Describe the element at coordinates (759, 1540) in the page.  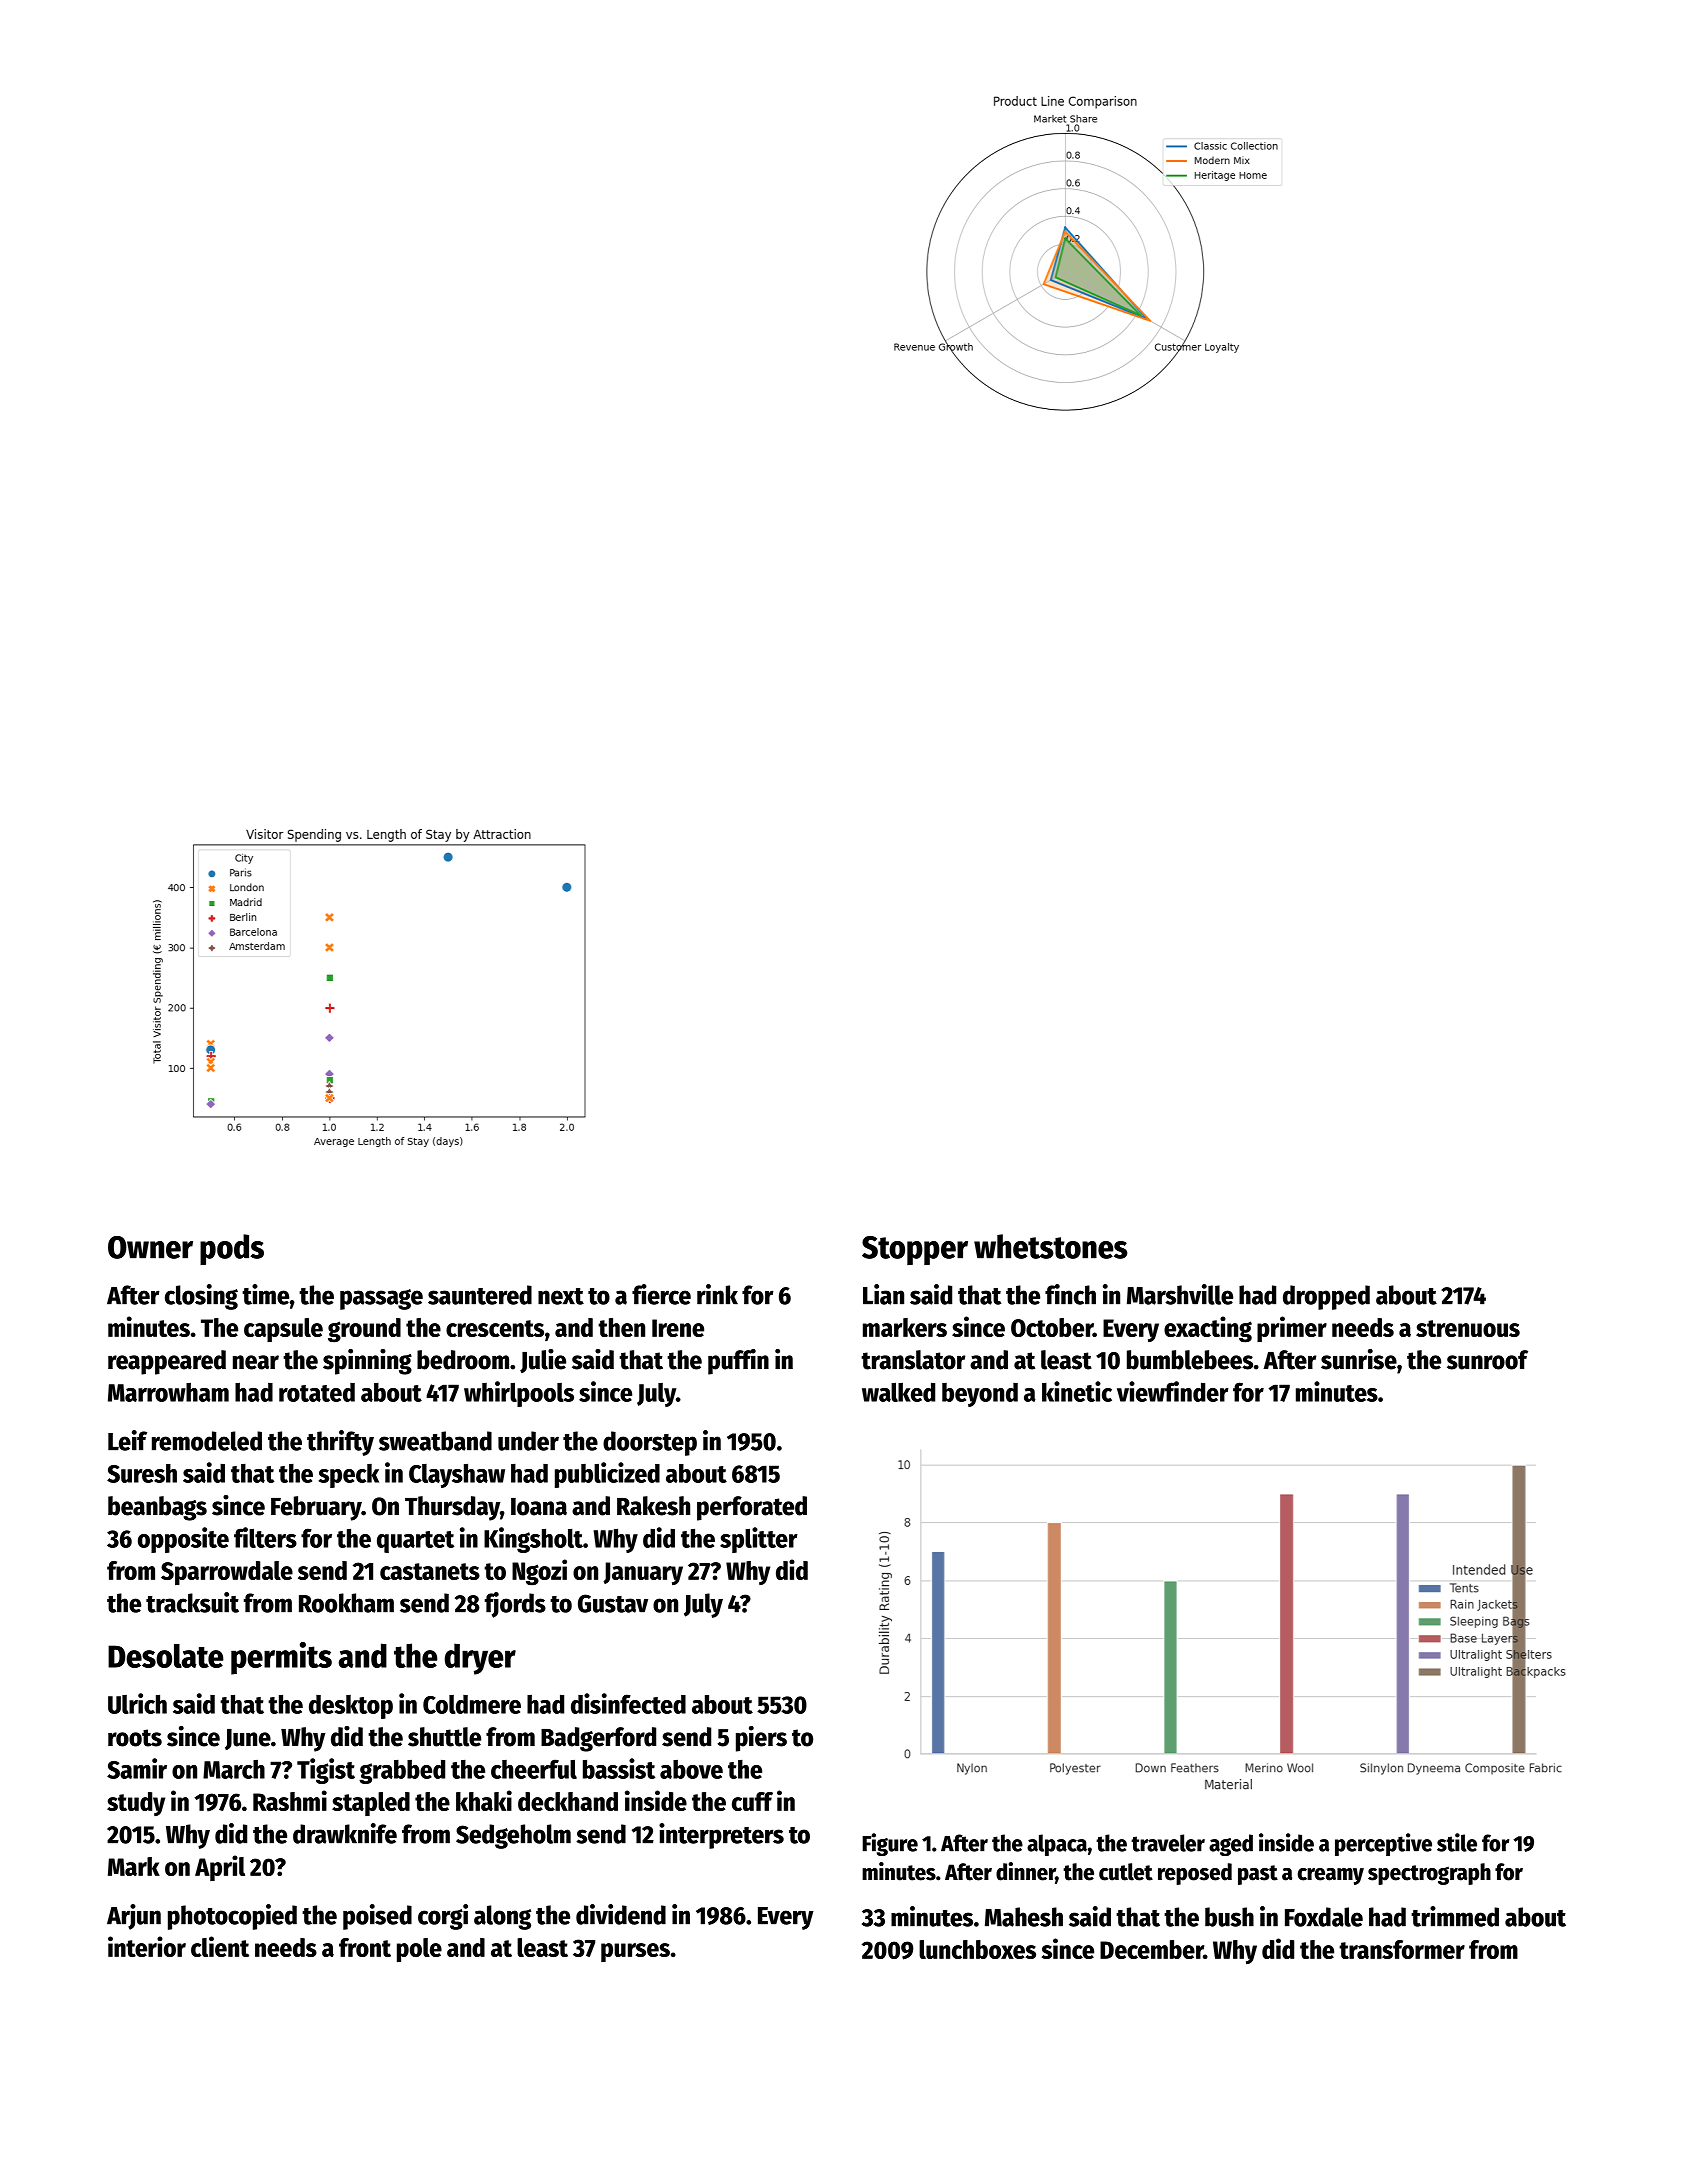
I see `splitter` at that location.
